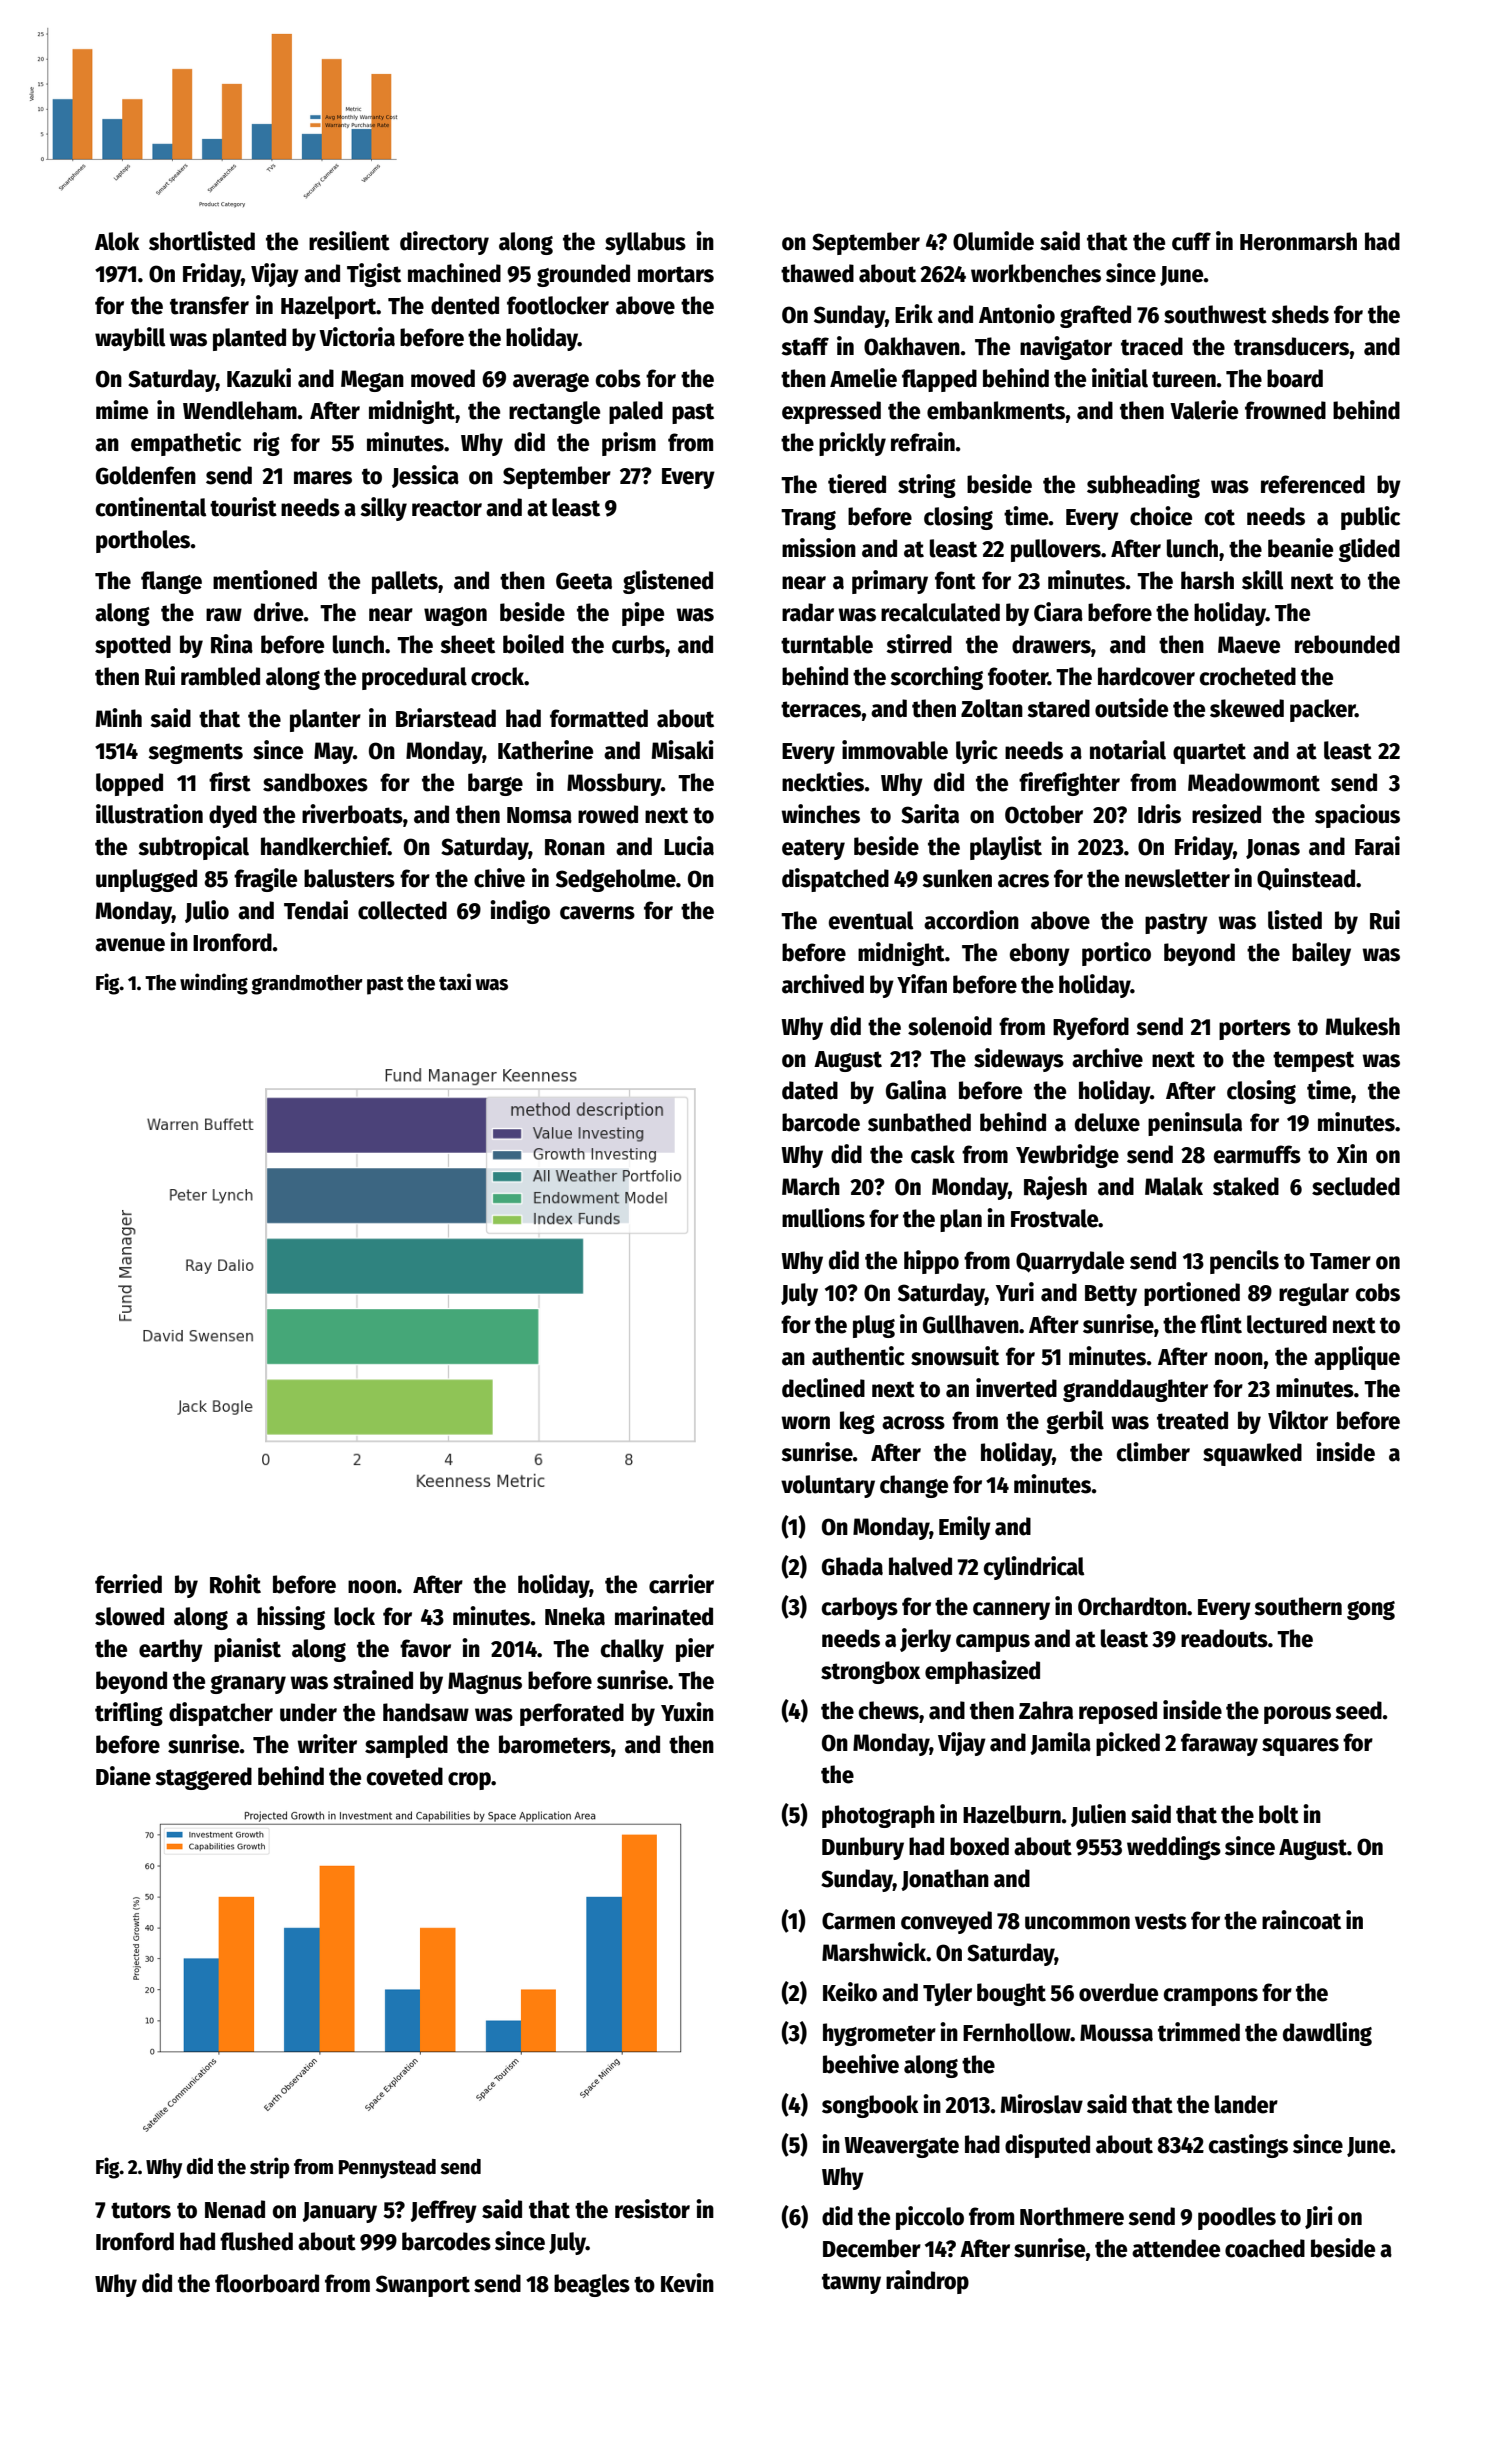 This screenshot has height=2464, width=1496. I want to click on Kevin, so click(687, 2283).
